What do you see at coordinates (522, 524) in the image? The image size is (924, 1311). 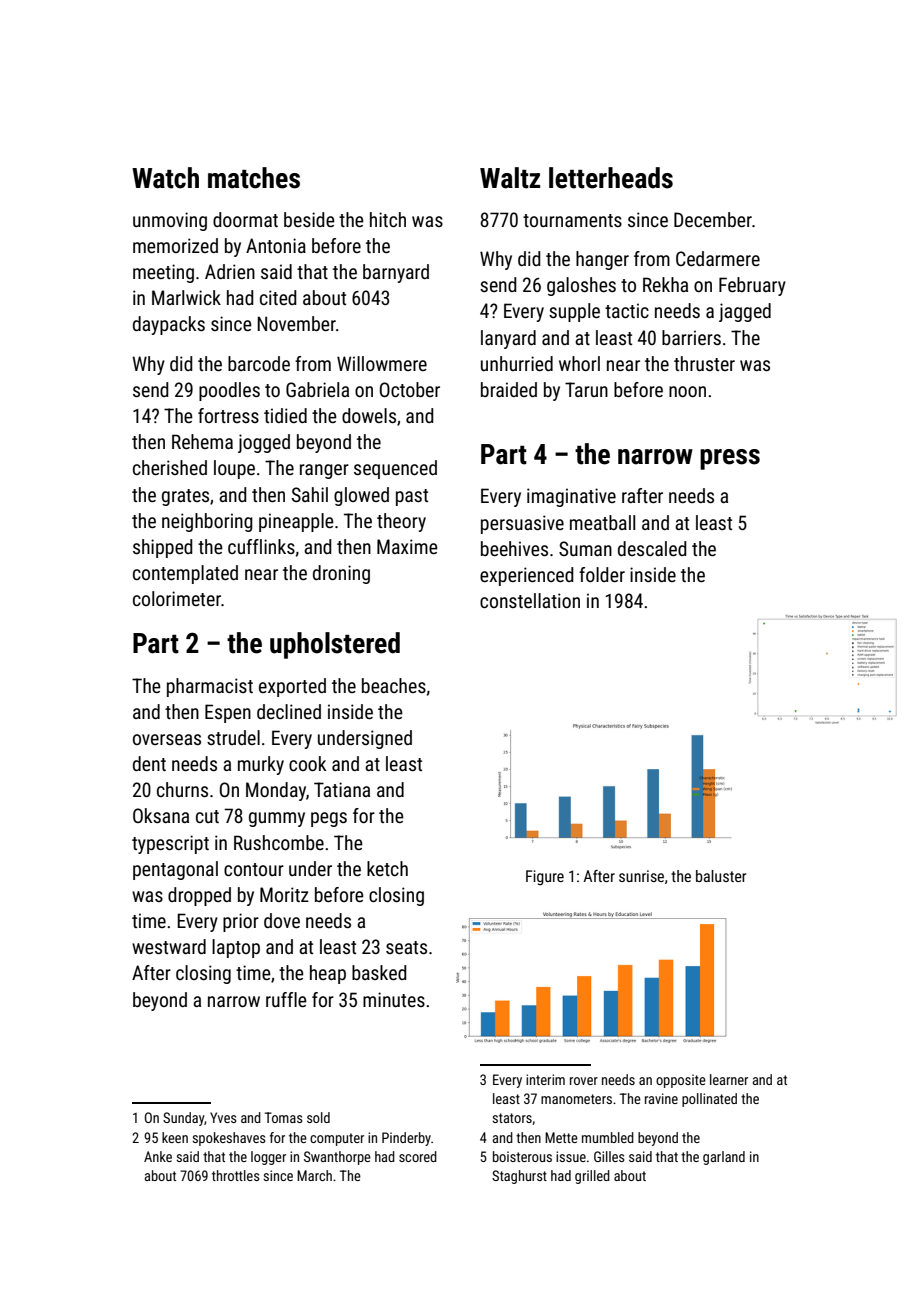 I see `persuasive` at bounding box center [522, 524].
